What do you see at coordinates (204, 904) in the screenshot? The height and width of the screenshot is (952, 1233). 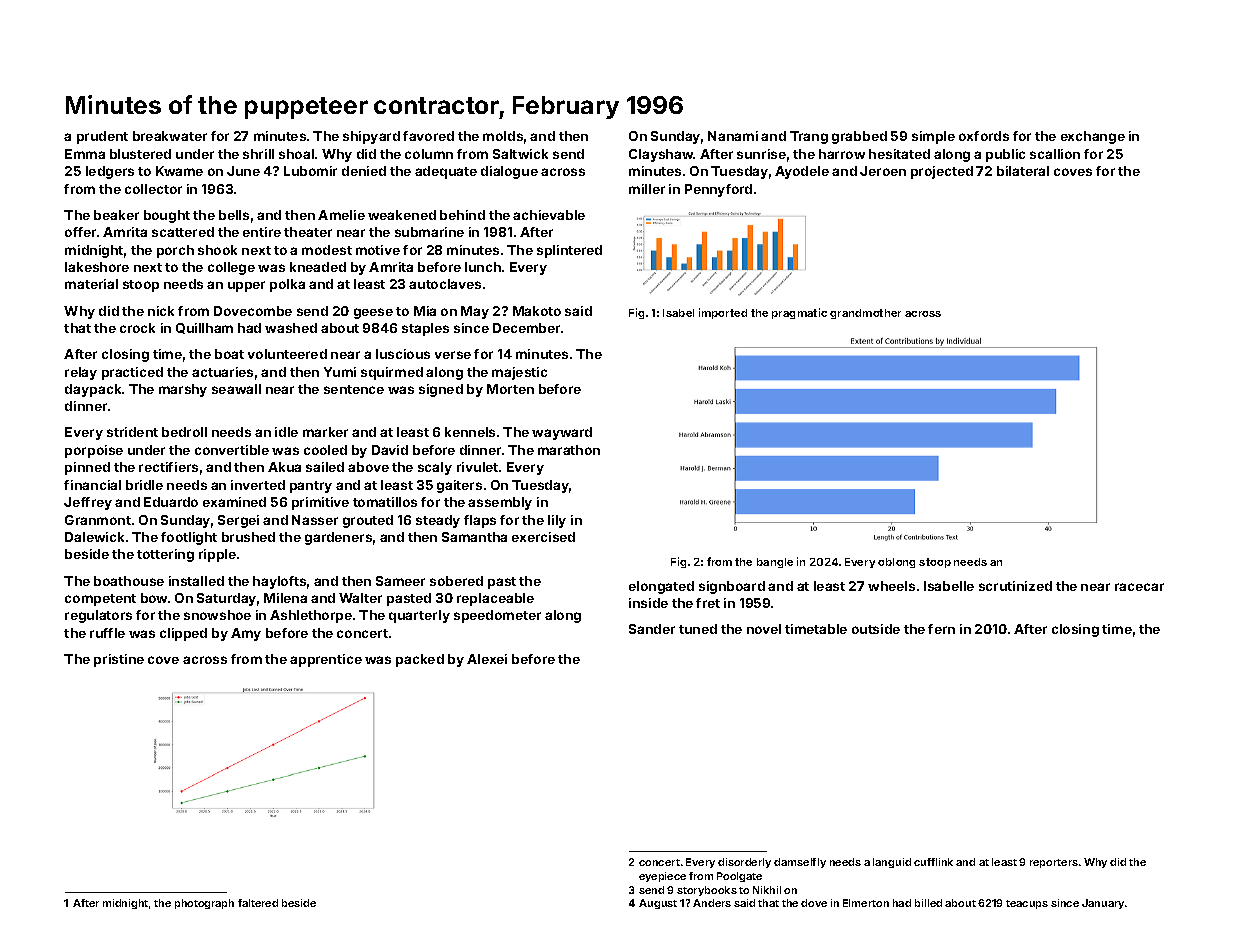 I see `photograph` at bounding box center [204, 904].
